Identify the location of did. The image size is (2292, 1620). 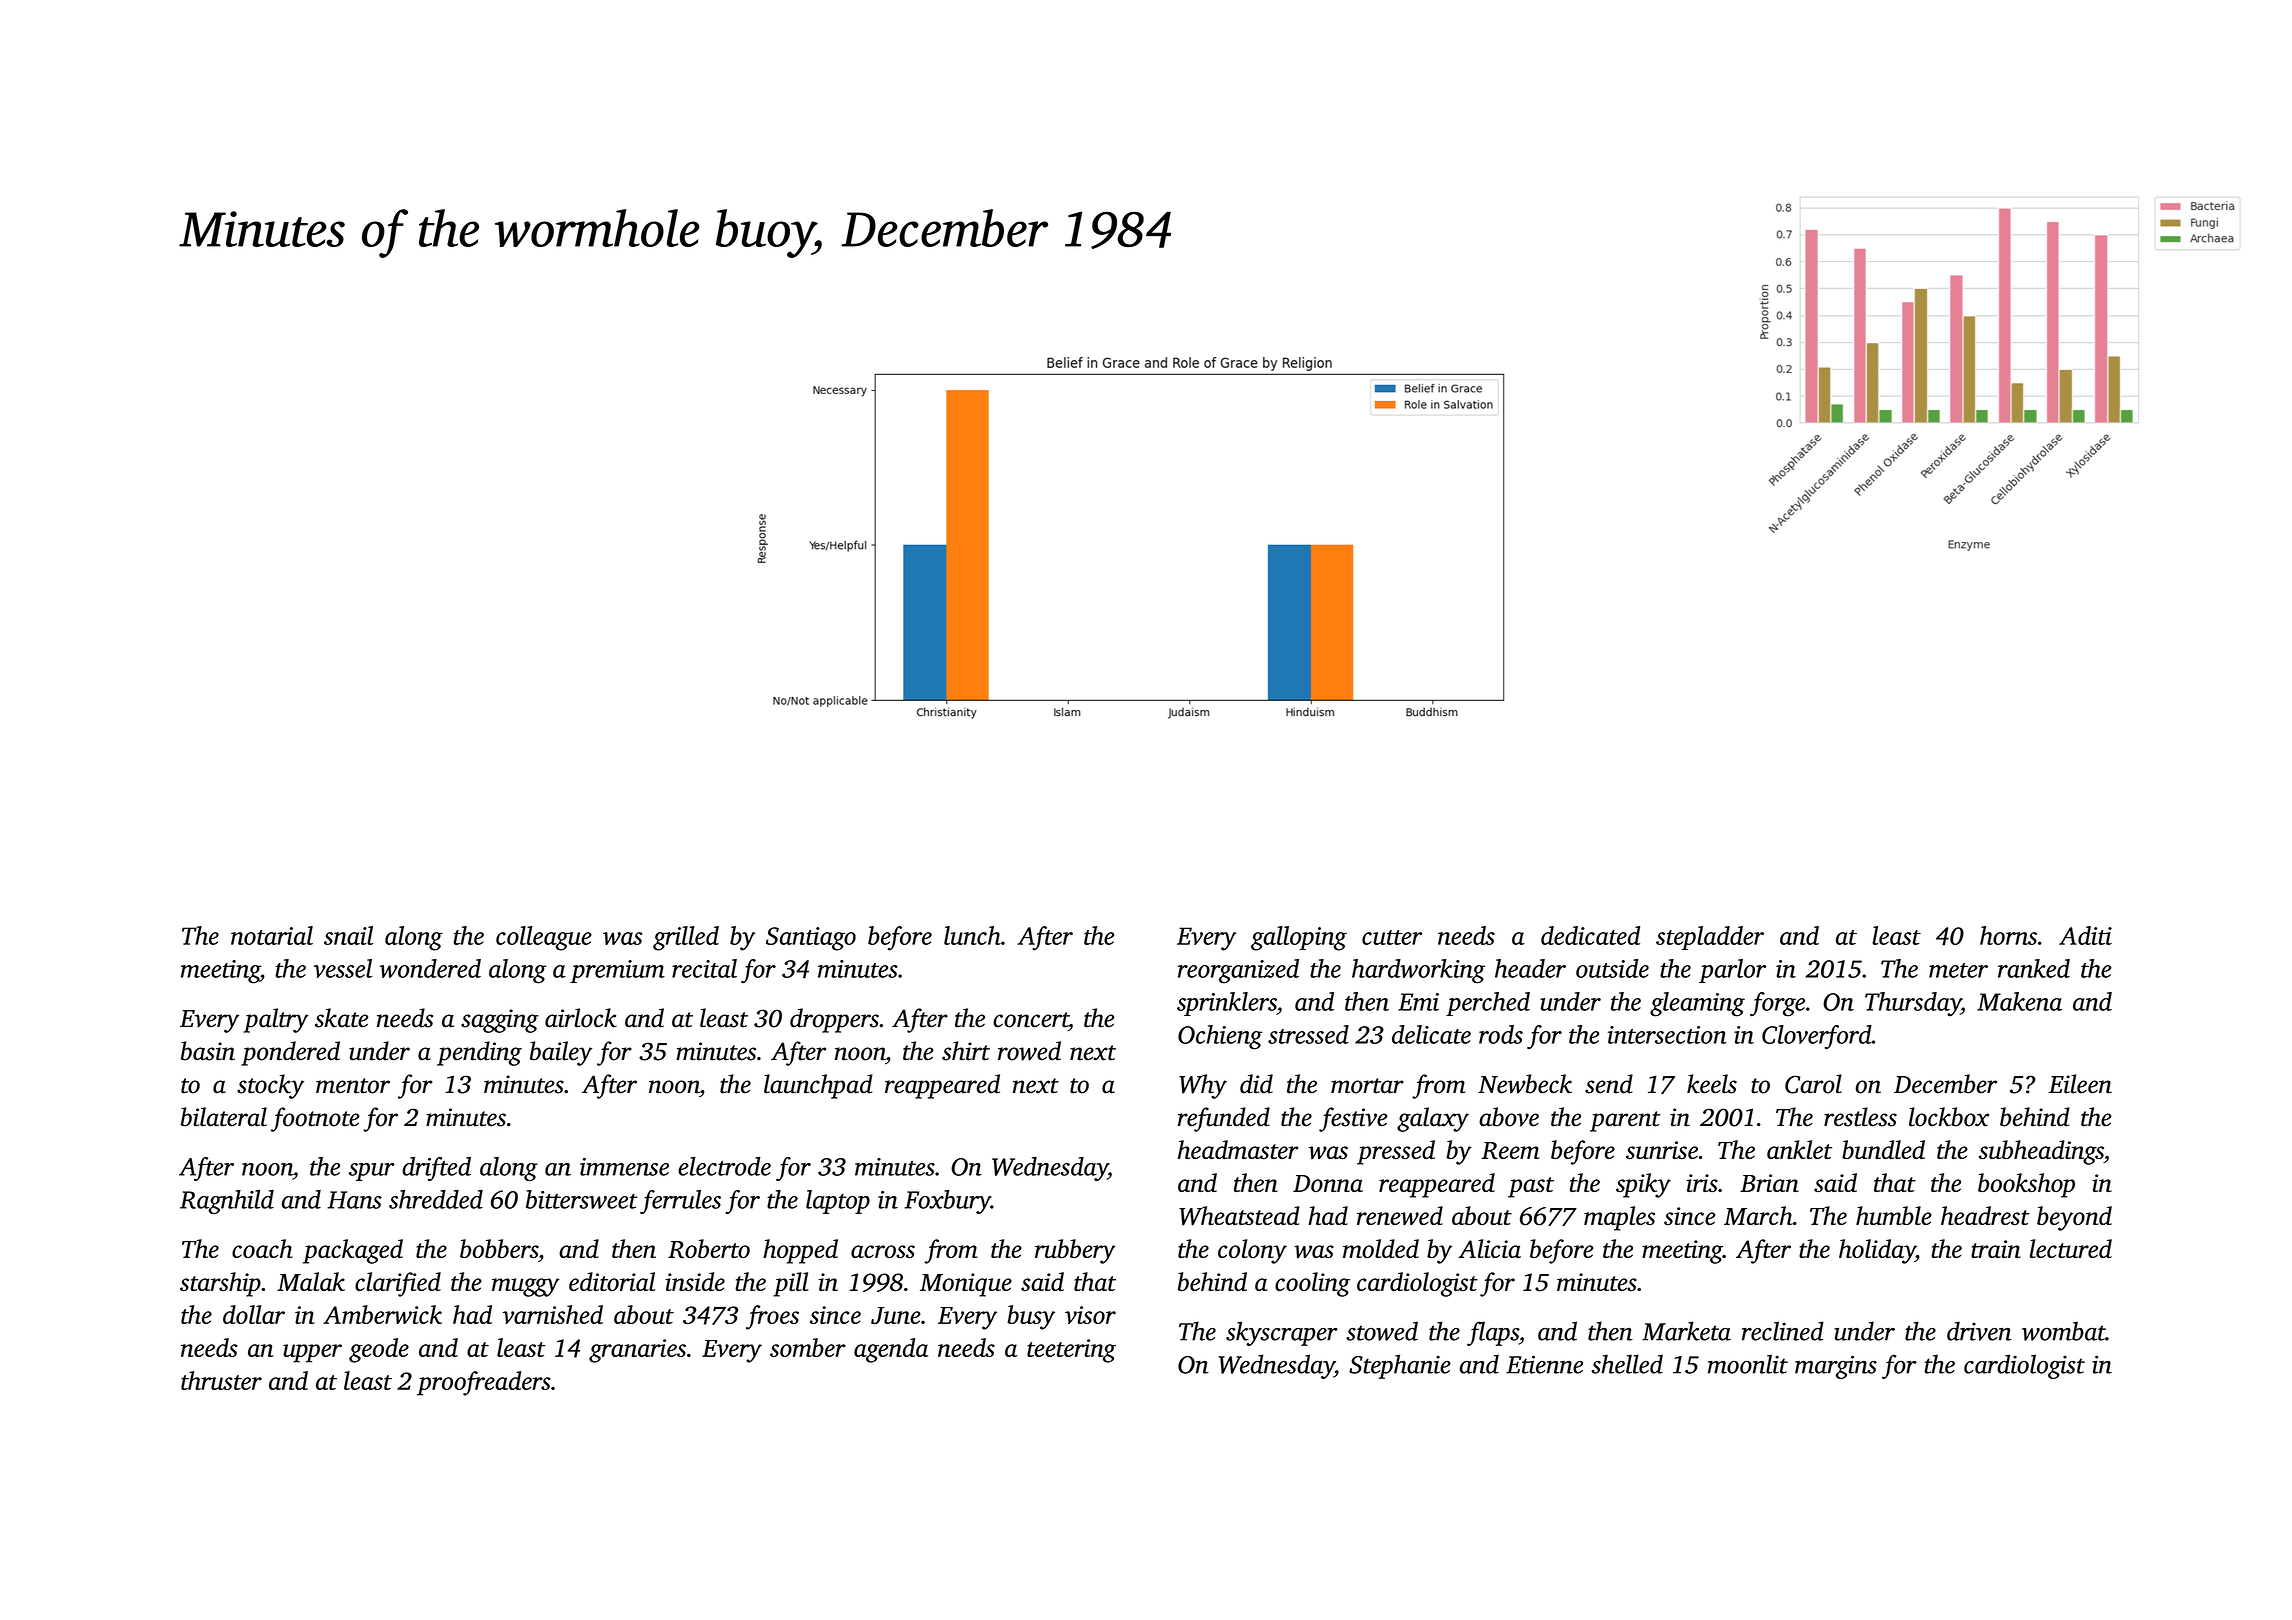
(1256, 1084).
